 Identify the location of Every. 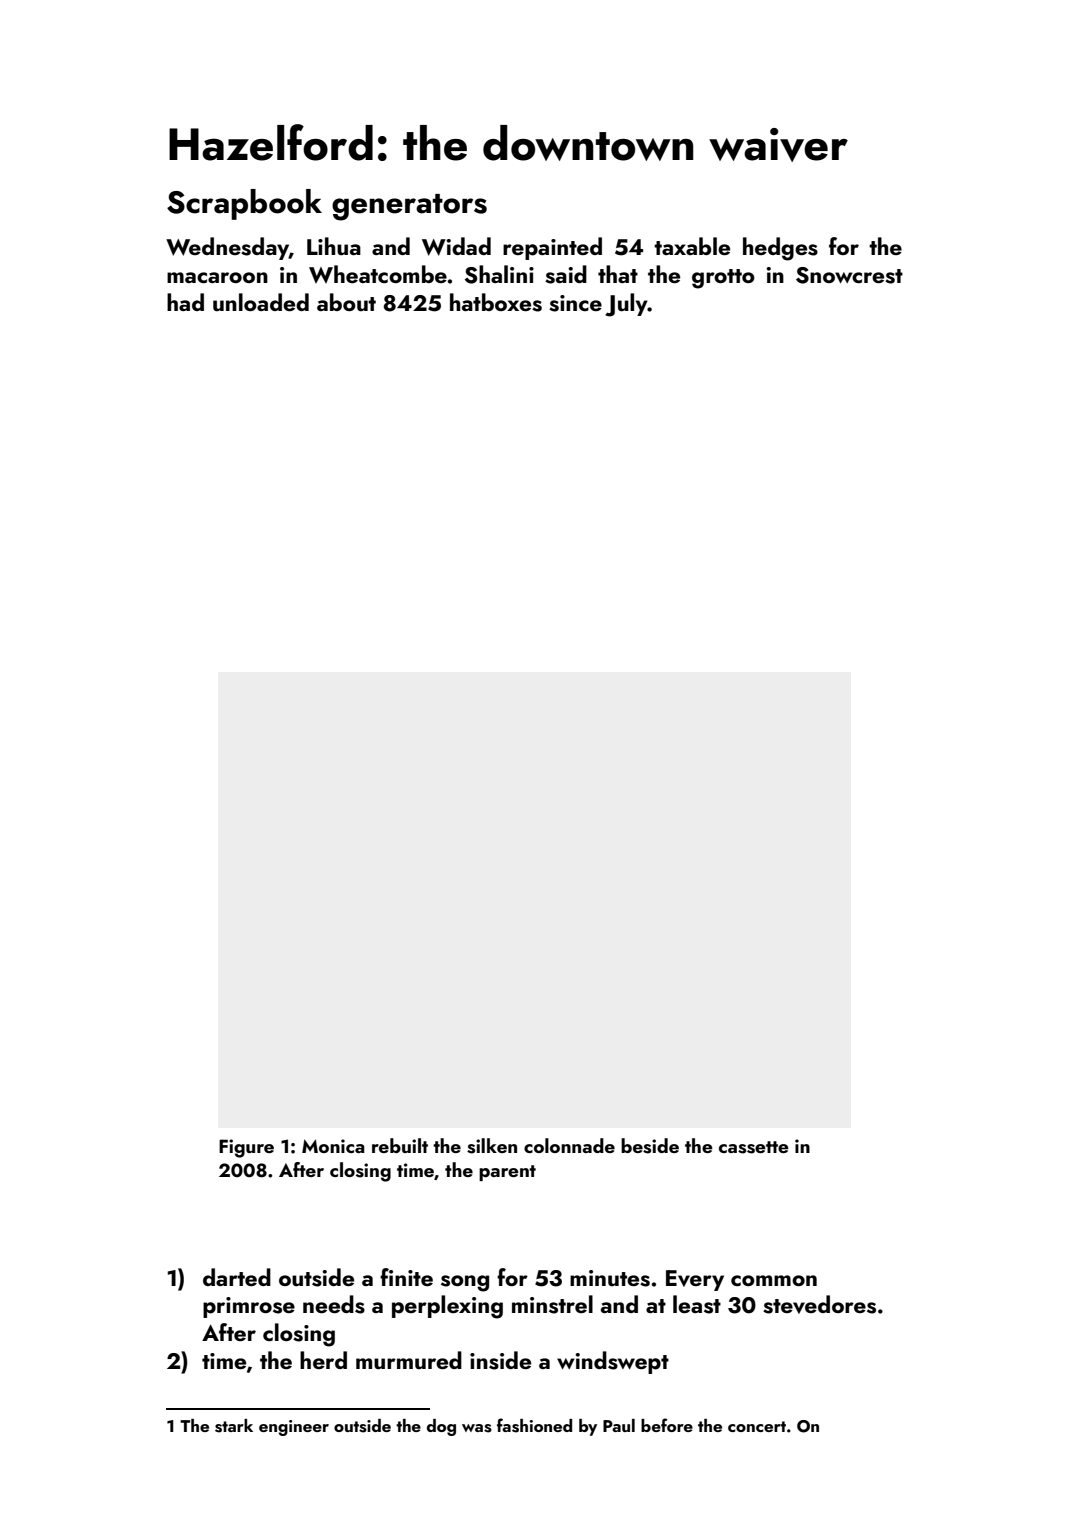
(695, 1280).
